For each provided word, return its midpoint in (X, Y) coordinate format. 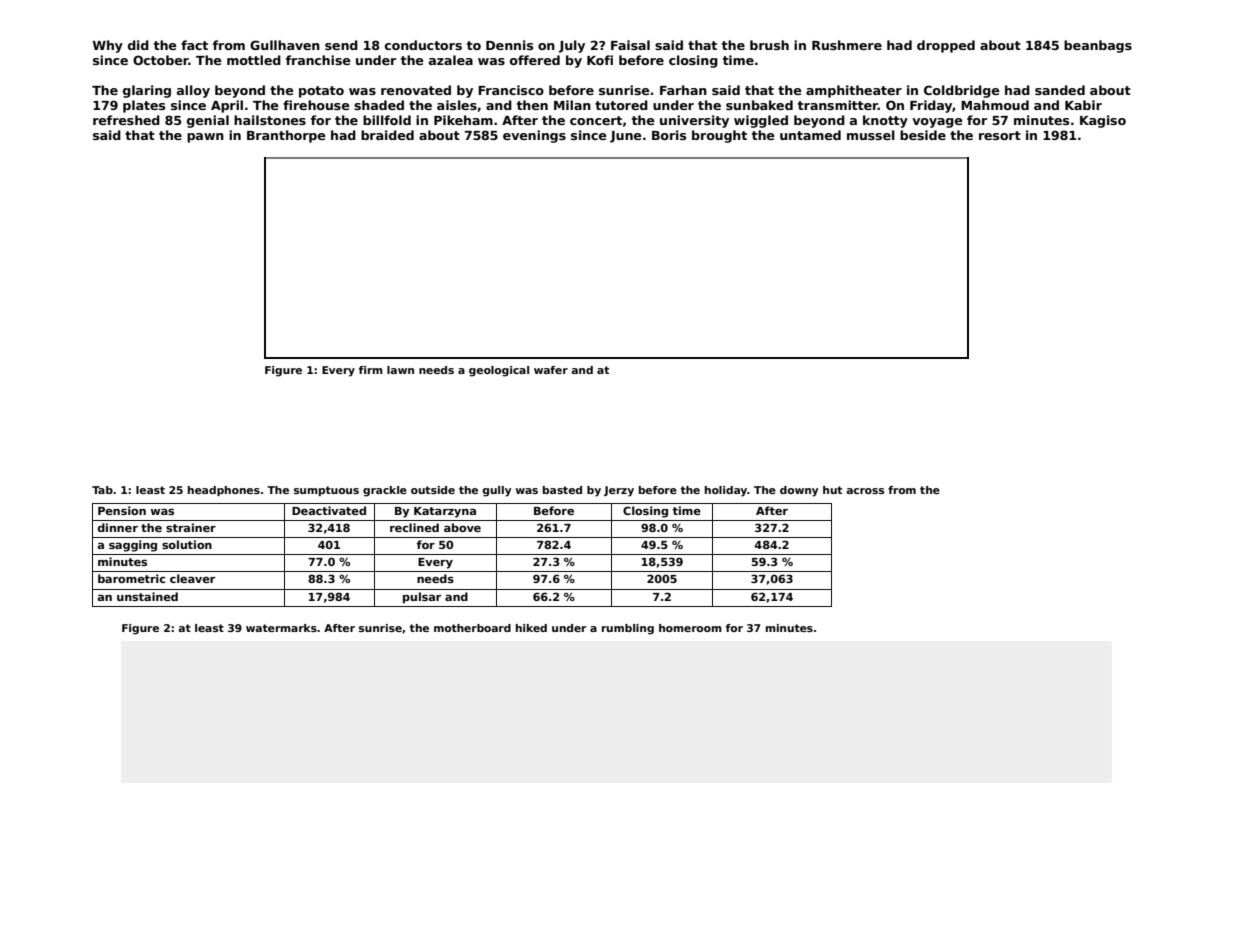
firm (371, 370)
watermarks (281, 628)
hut (832, 490)
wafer (551, 370)
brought (719, 136)
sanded (1060, 90)
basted (562, 490)
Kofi (600, 60)
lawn (400, 370)
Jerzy (619, 491)
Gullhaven (285, 45)
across (865, 491)
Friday (931, 106)
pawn (205, 138)
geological (499, 371)
